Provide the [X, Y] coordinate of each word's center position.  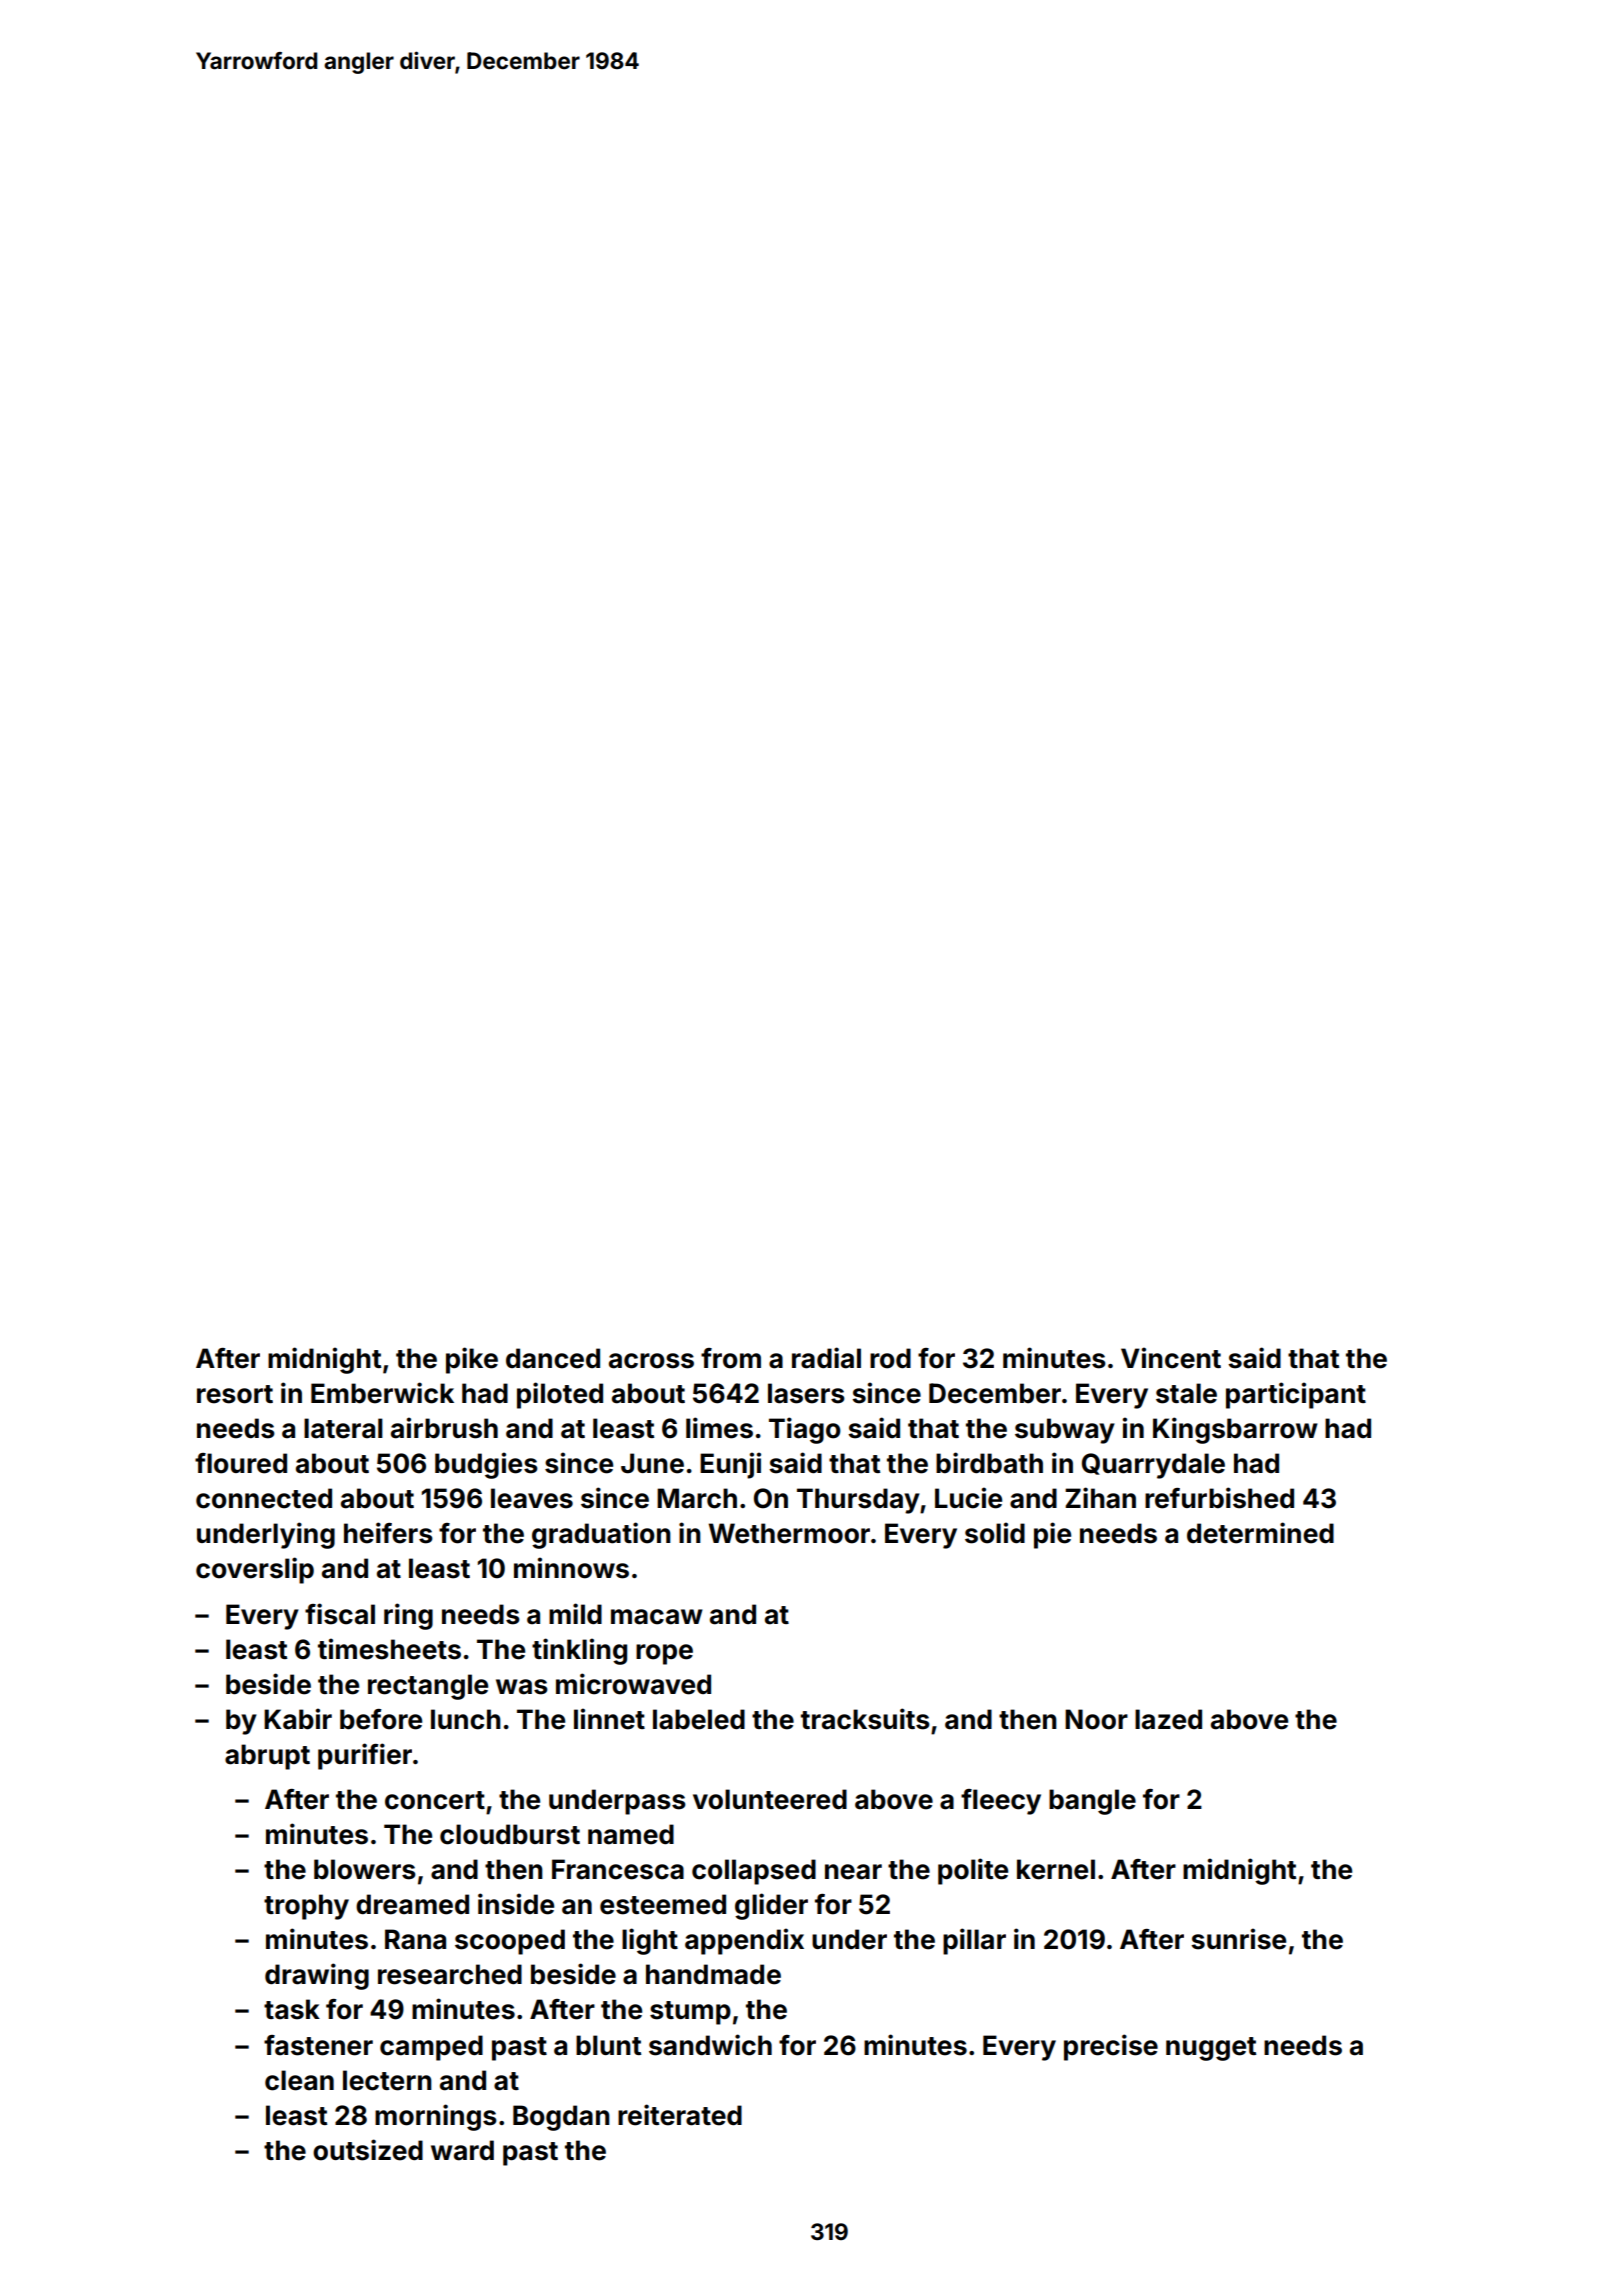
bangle [1092, 1802]
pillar [974, 1941]
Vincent [1171, 1358]
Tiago [805, 1430]
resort [235, 1394]
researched [450, 1974]
